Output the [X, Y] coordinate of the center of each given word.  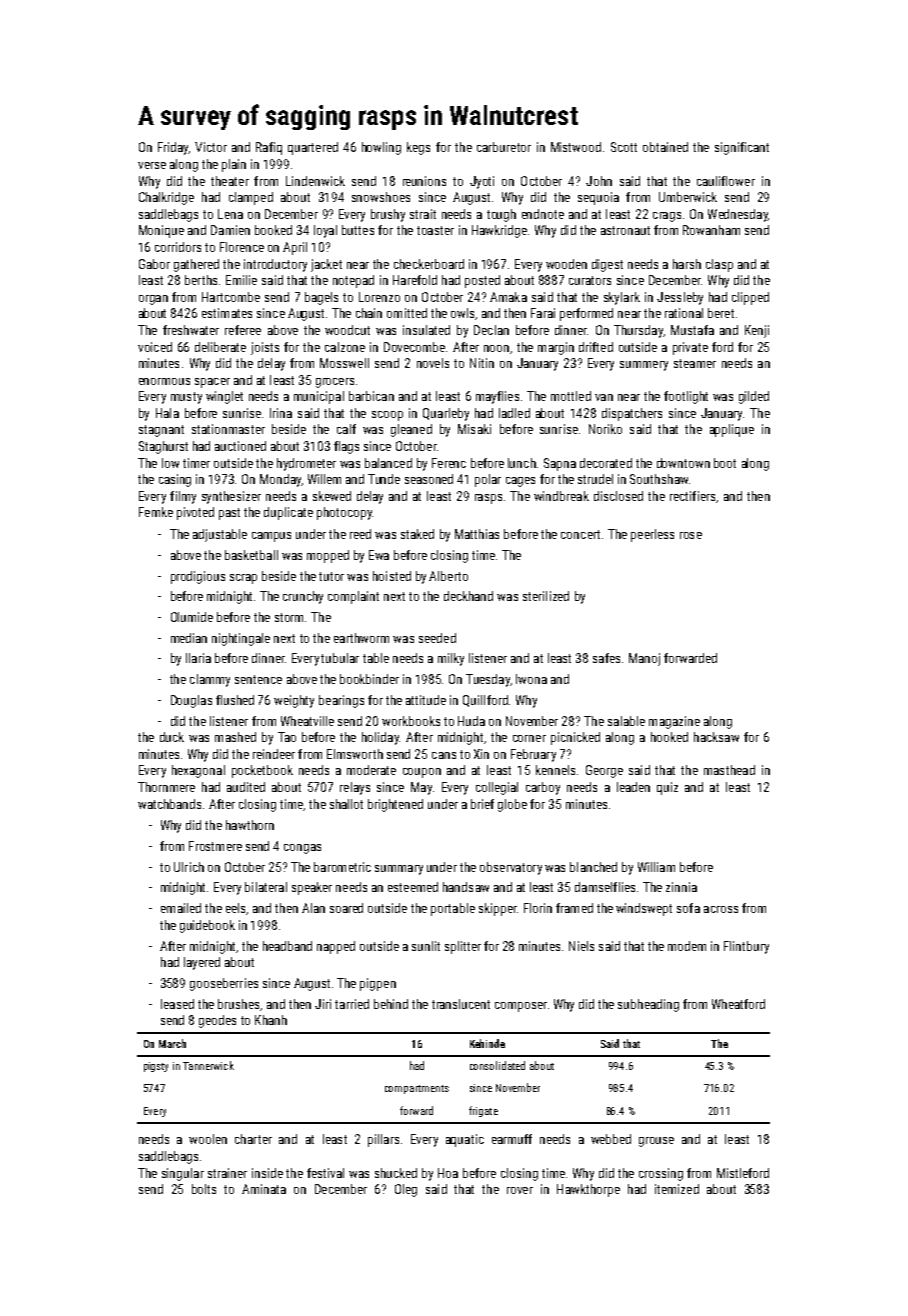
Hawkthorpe [588, 1190]
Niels [581, 946]
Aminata [264, 1189]
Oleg [406, 1190]
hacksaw [716, 737]
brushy [388, 215]
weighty [294, 701]
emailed [181, 908]
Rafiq [269, 148]
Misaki [474, 429]
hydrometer [306, 464]
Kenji [757, 331]
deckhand [468, 596]
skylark [622, 298]
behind [391, 1004]
